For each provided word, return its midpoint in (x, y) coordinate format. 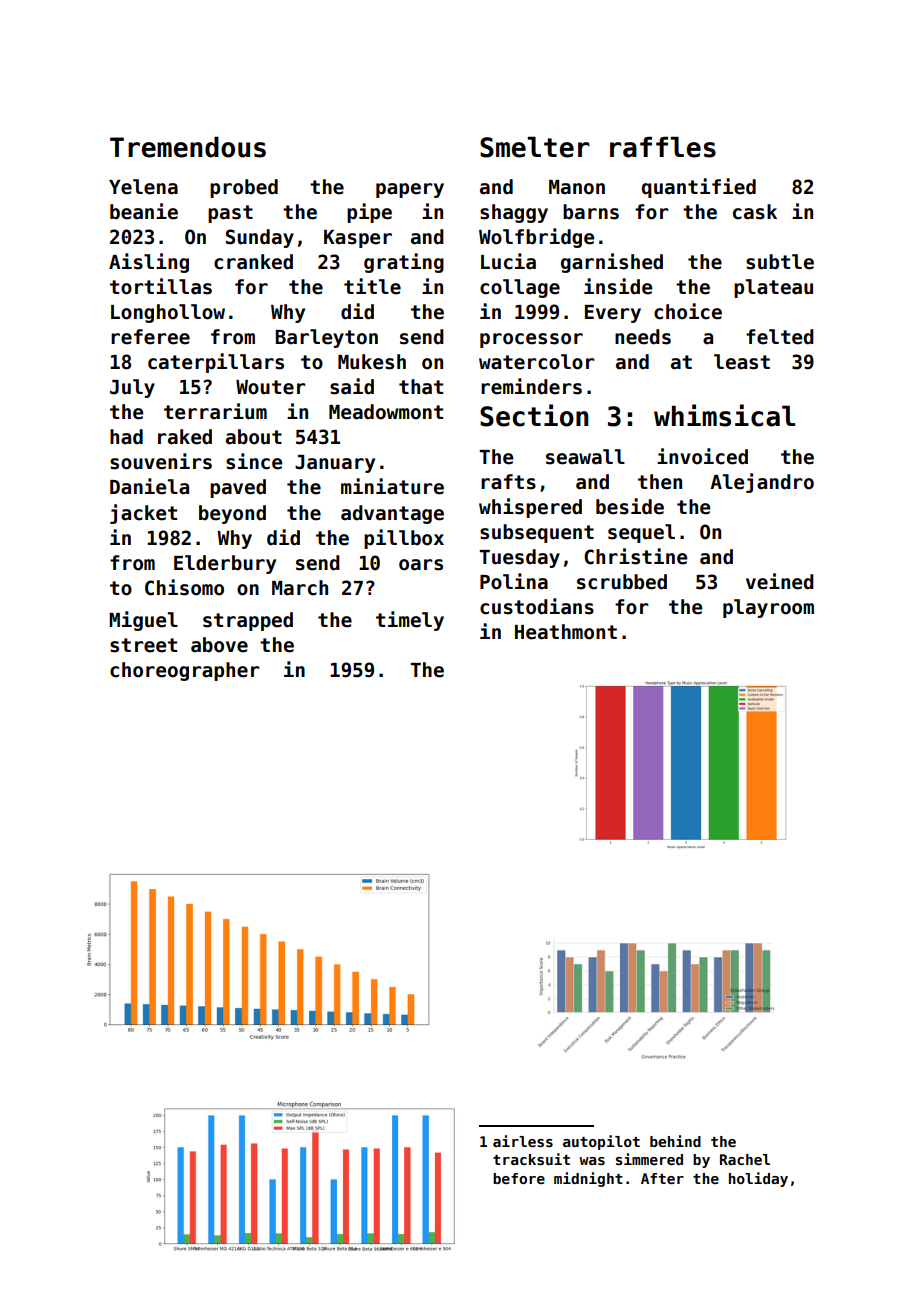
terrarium (215, 411)
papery (410, 190)
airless (523, 1141)
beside (630, 506)
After (662, 1178)
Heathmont (566, 632)
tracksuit (531, 1159)
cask (755, 212)
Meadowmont (386, 412)
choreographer (185, 671)
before (519, 1178)
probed (244, 188)
